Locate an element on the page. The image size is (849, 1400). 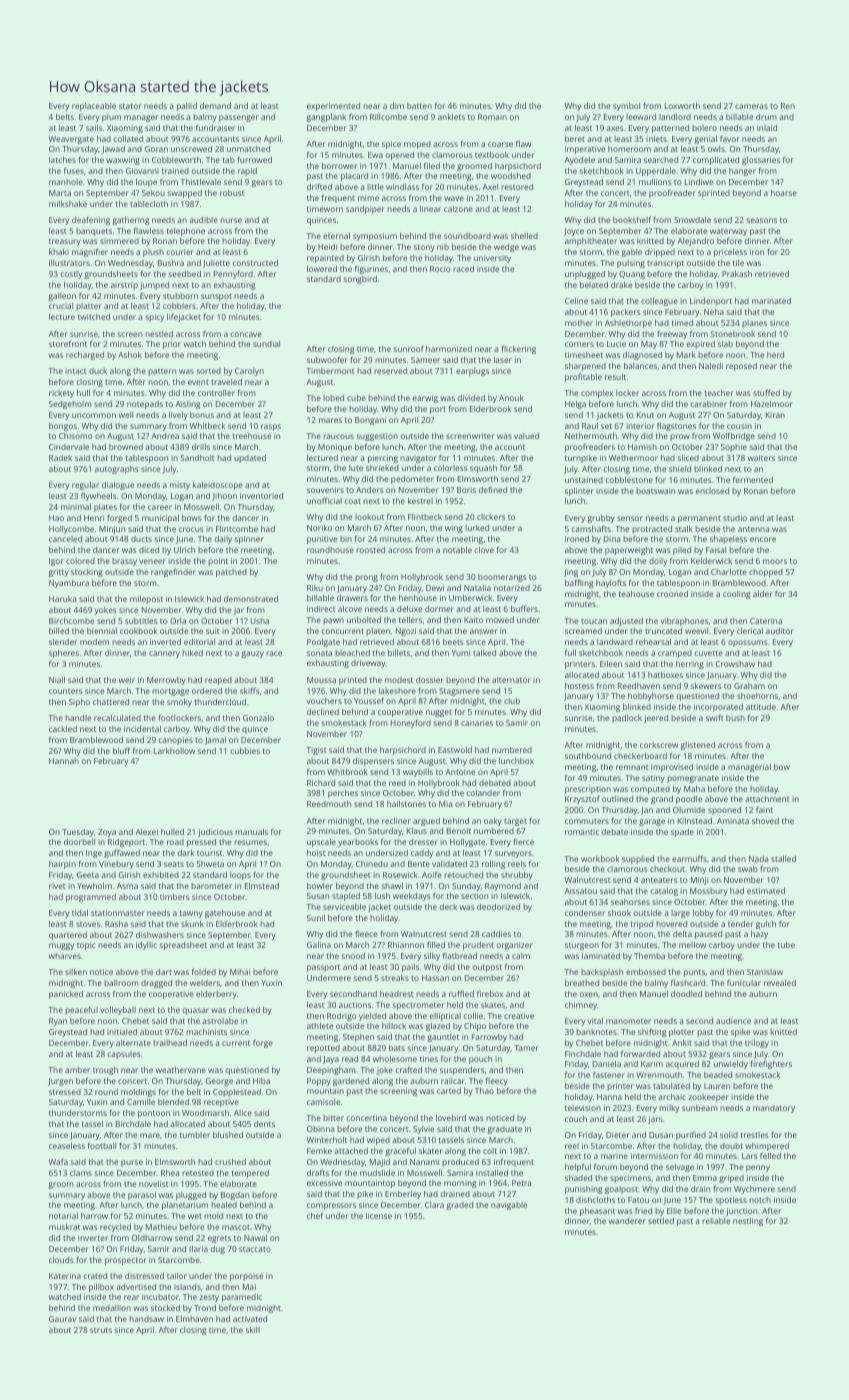
firefighters is located at coordinates (771, 1064).
